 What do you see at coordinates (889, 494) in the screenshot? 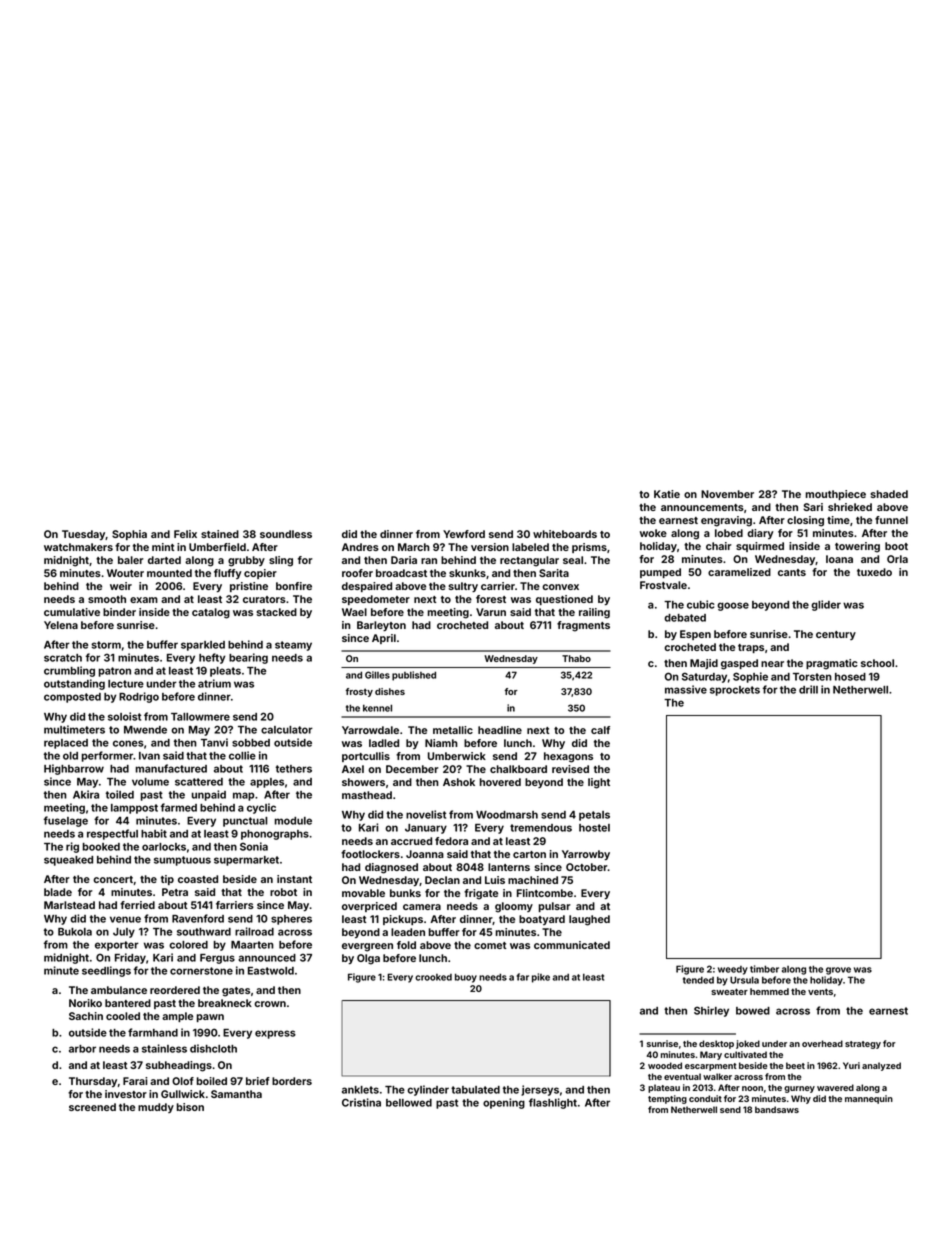
I see `shaded` at bounding box center [889, 494].
